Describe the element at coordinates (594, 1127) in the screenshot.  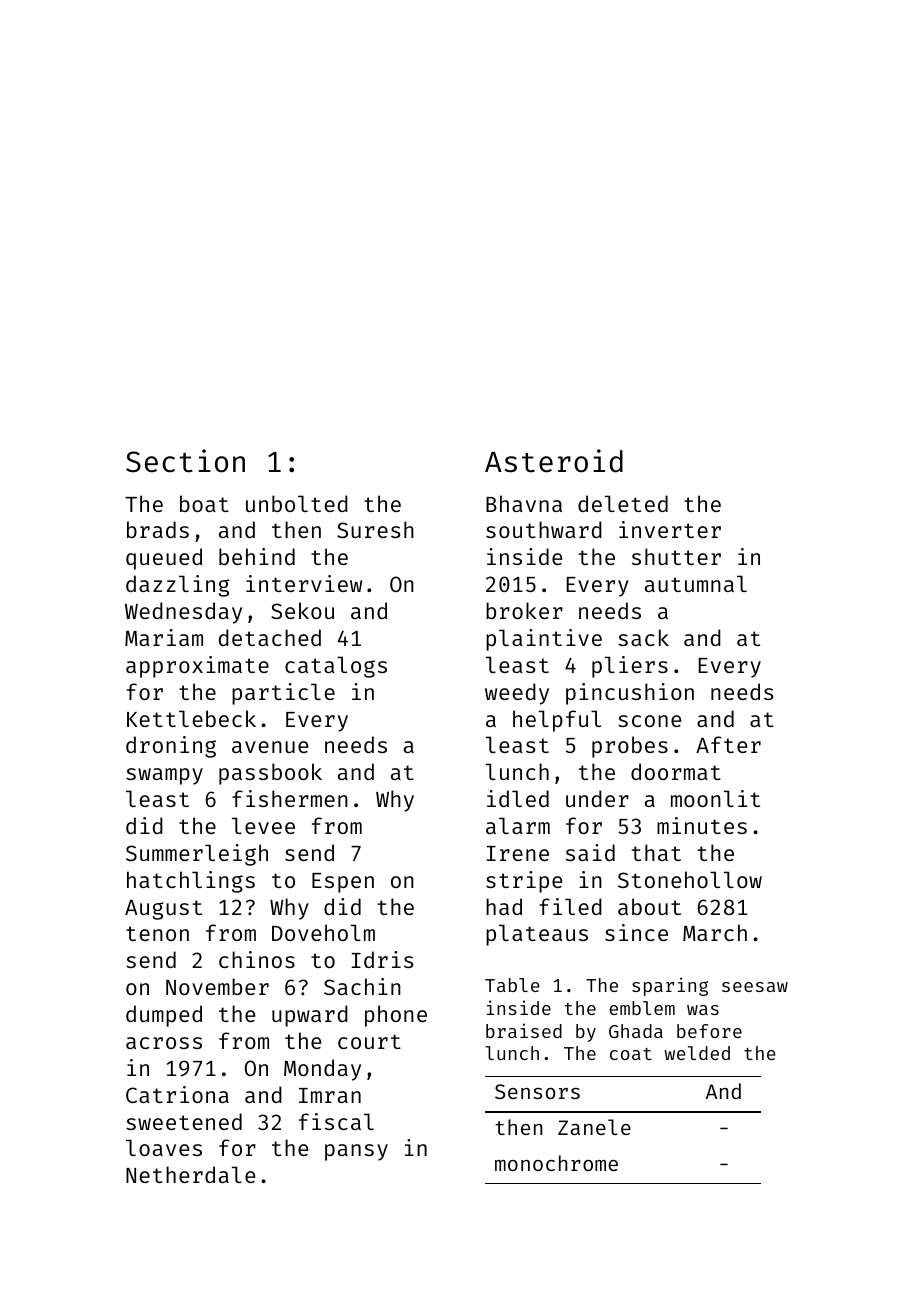
I see `Zanele` at that location.
